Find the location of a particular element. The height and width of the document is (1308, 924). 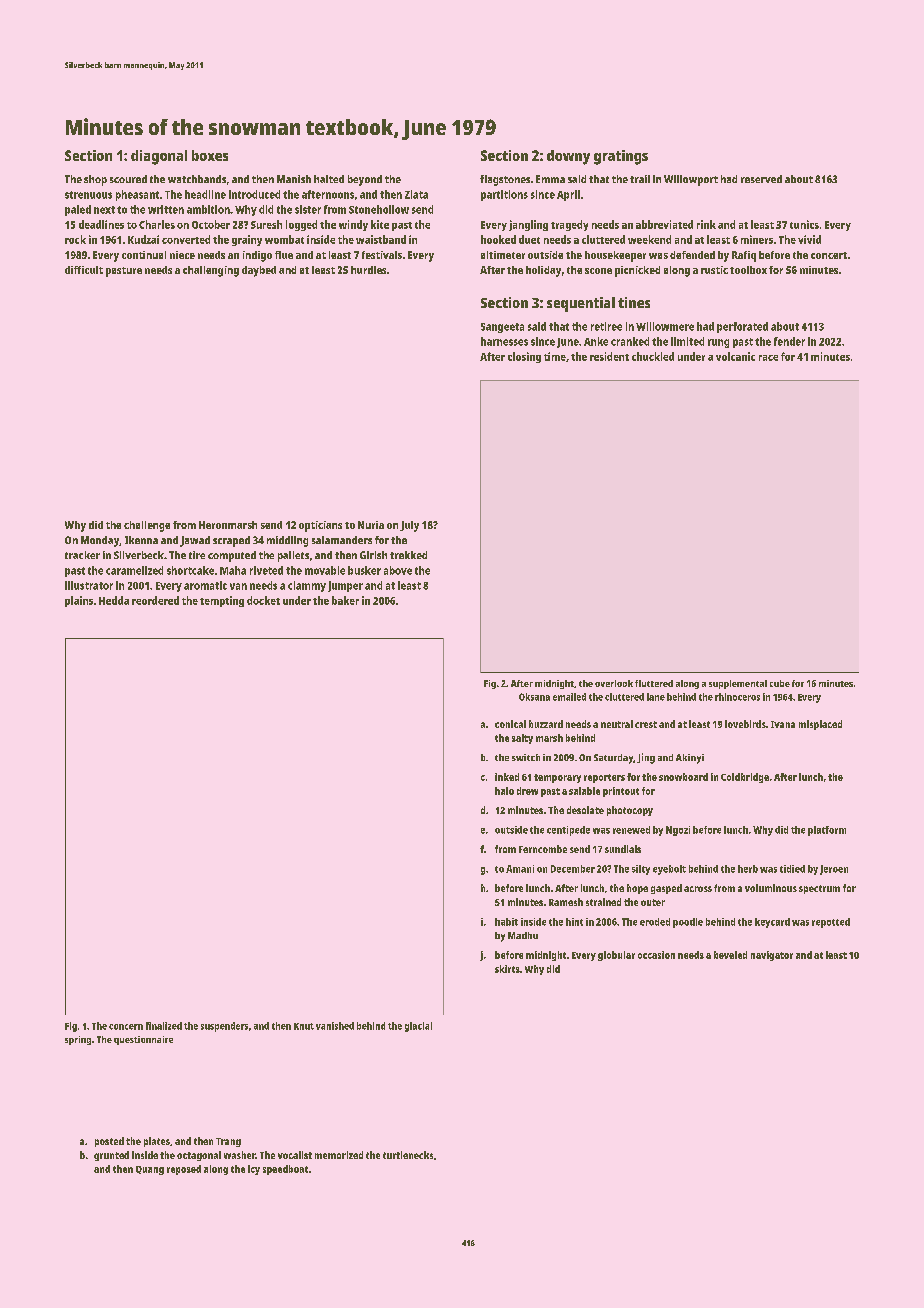

downy is located at coordinates (568, 157).
